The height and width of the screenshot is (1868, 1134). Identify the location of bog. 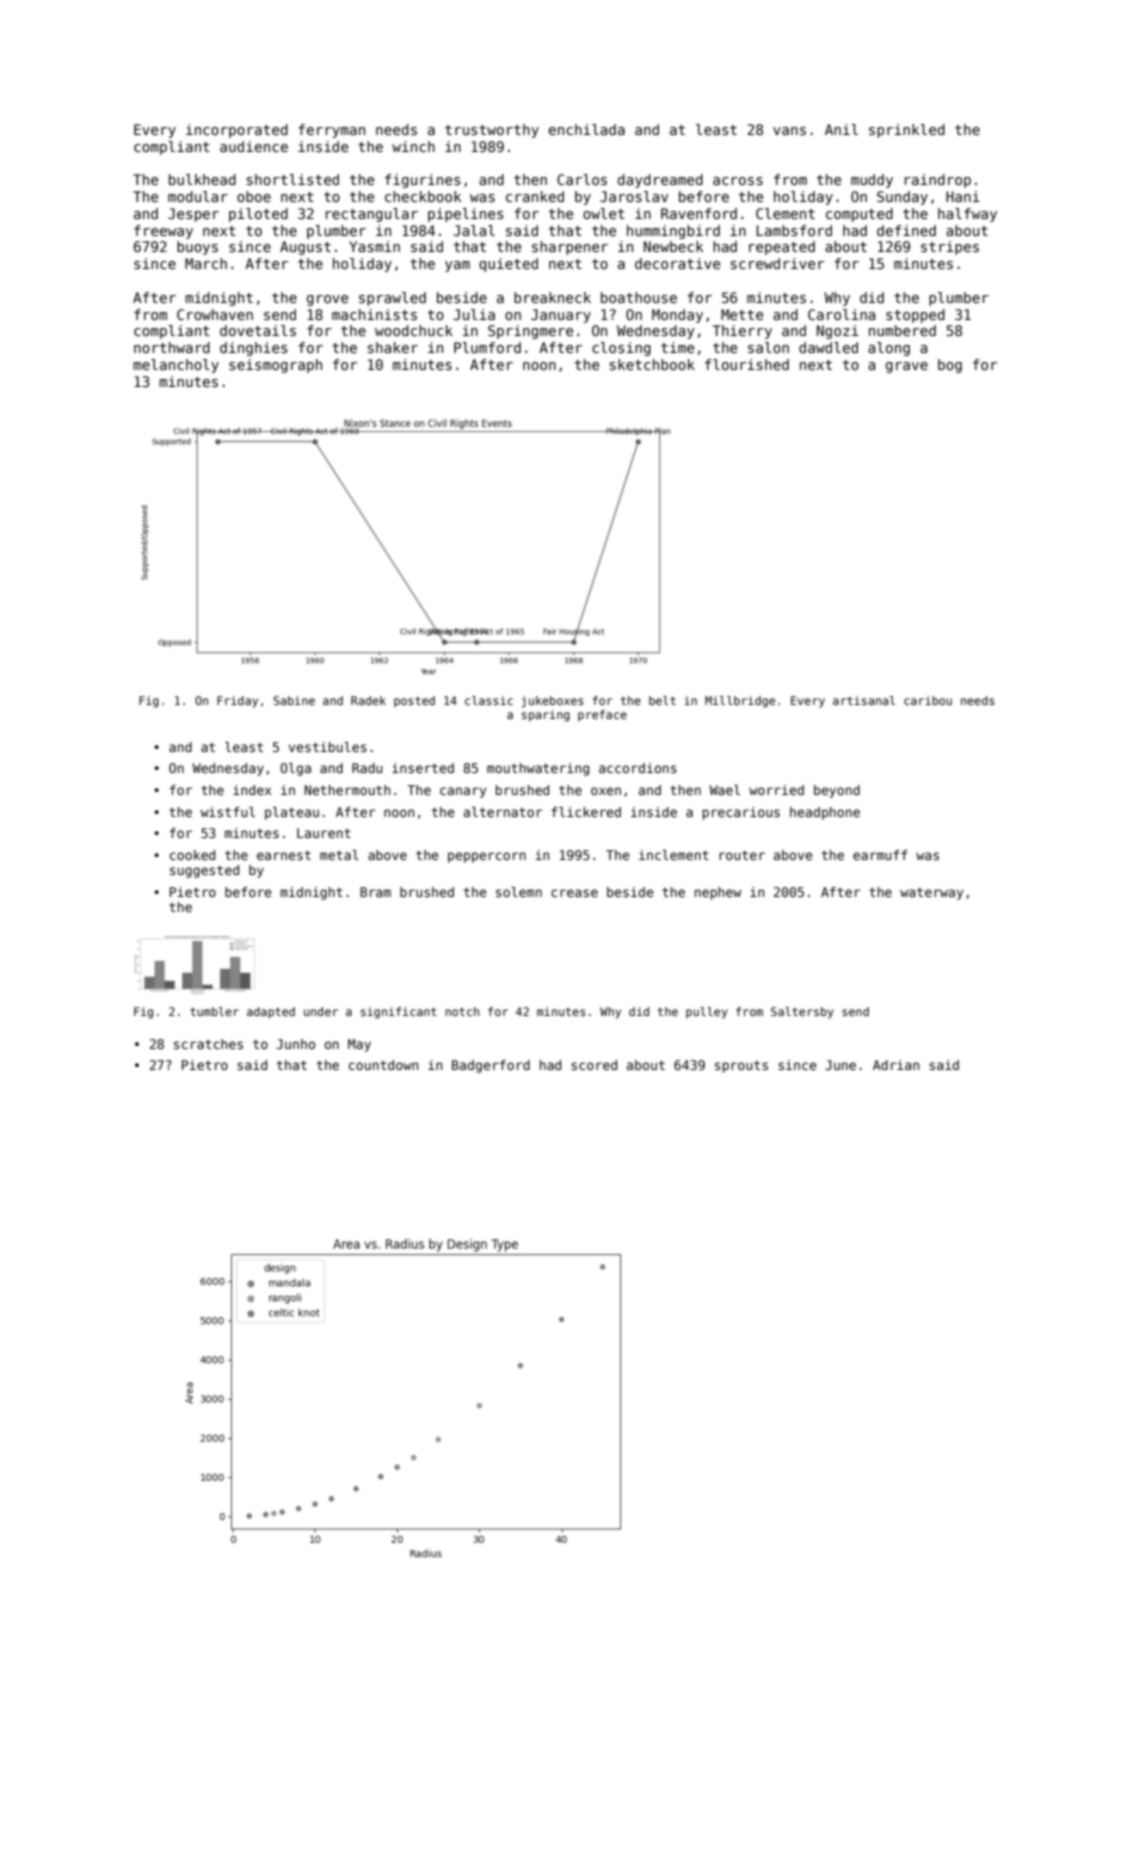
(950, 366).
